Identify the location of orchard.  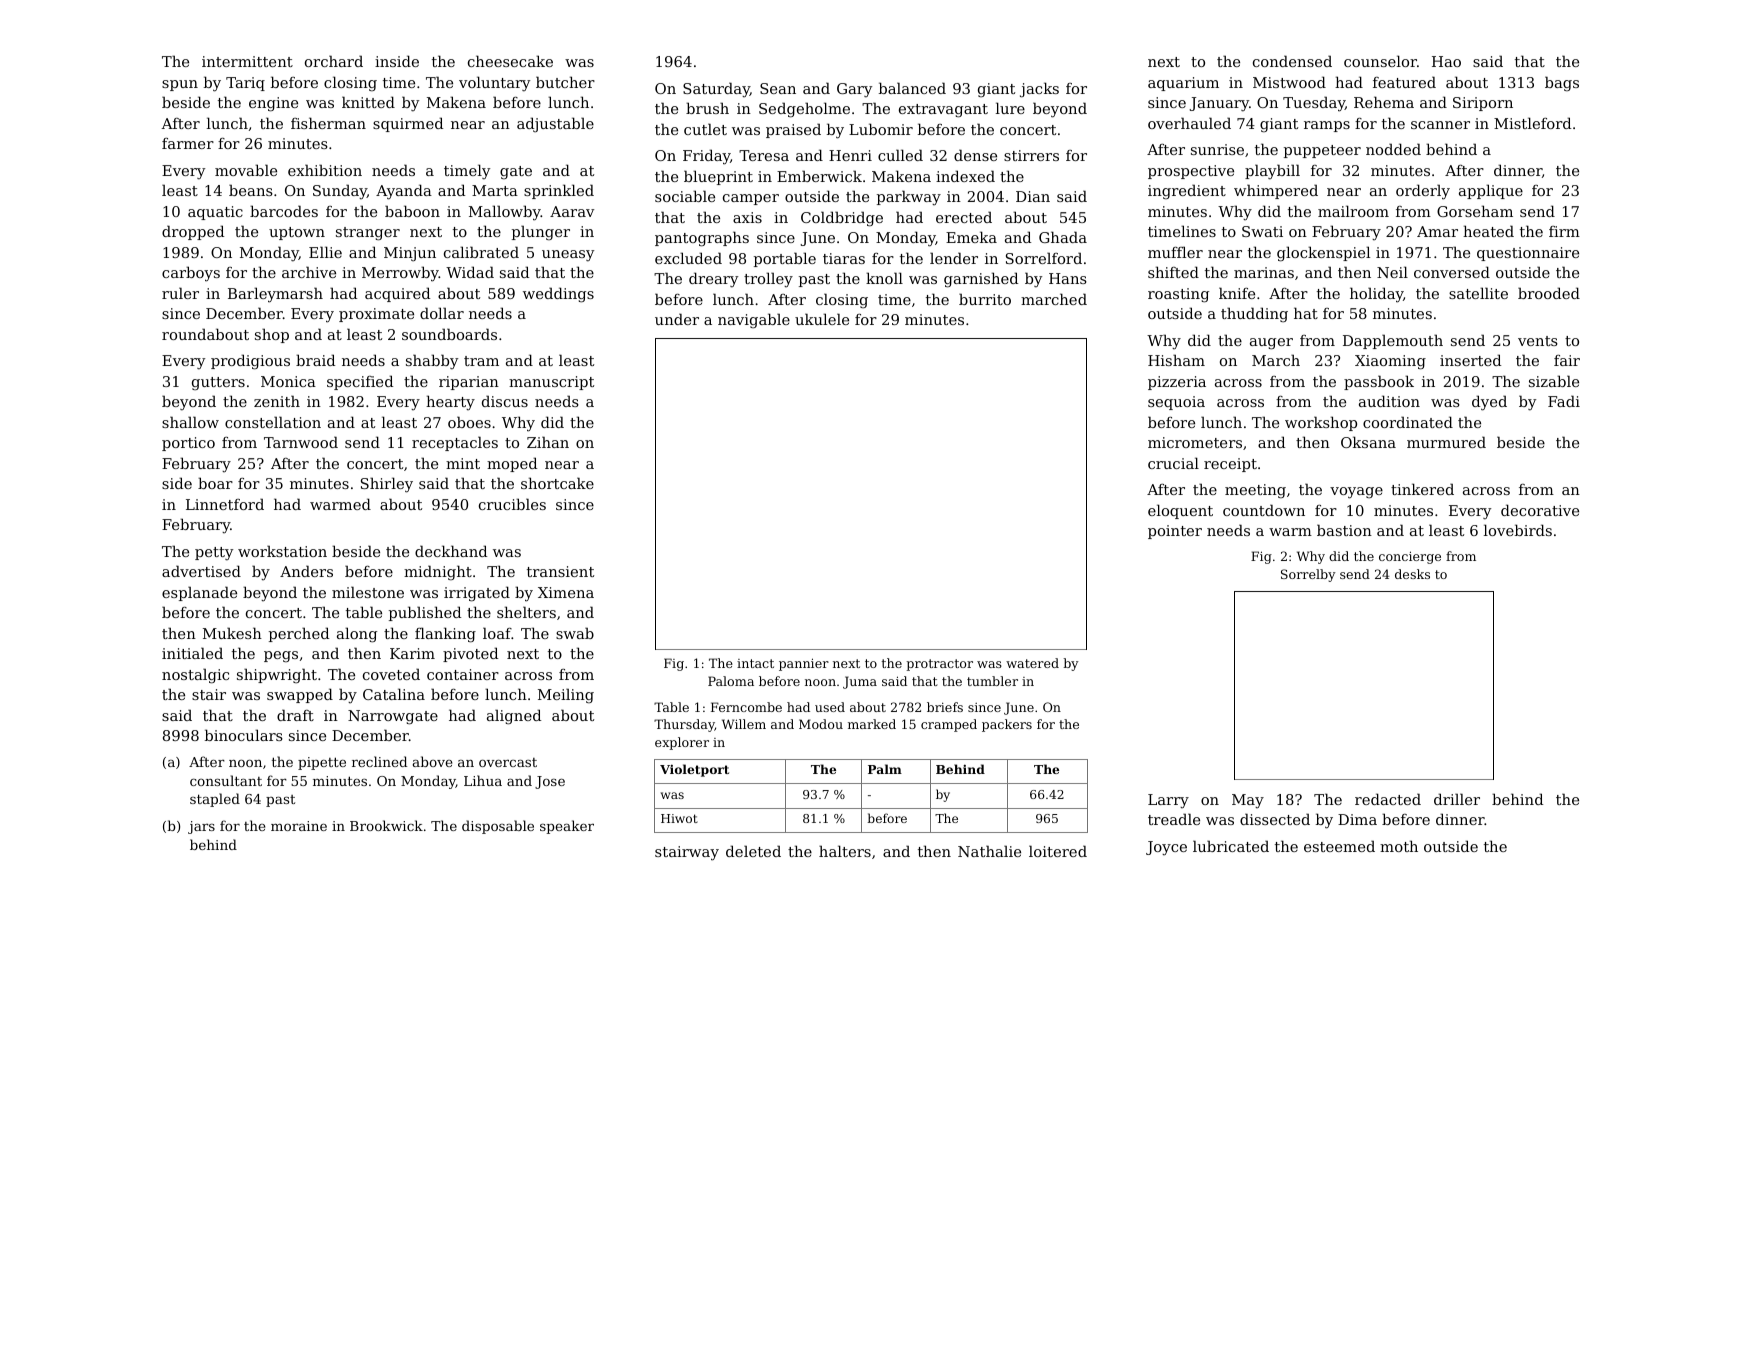
(334, 61).
